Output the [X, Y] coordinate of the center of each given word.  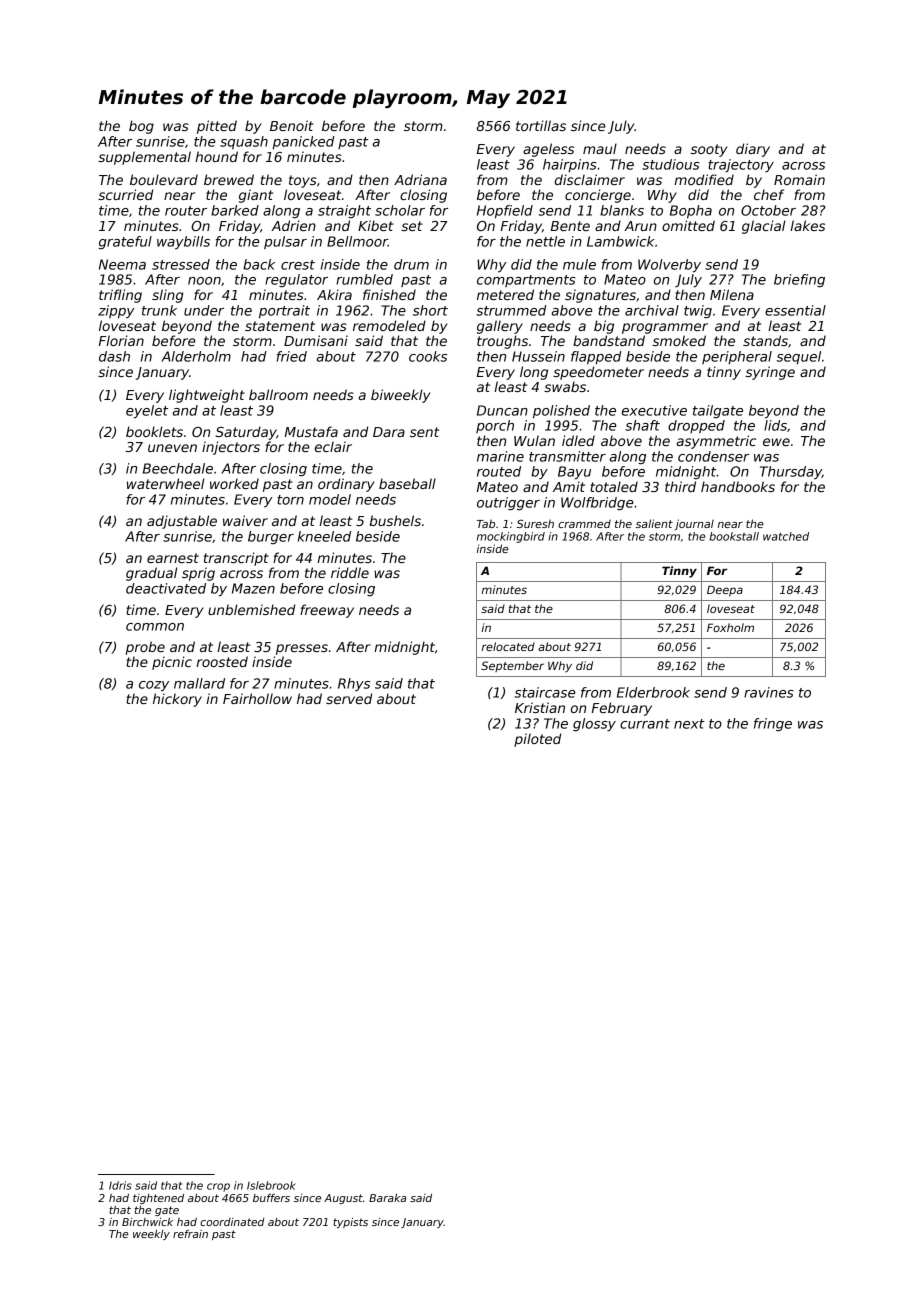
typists [350, 1223]
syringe [770, 373]
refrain [190, 1234]
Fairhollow [257, 698]
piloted [537, 740]
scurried [125, 194]
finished [389, 294]
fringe [773, 725]
